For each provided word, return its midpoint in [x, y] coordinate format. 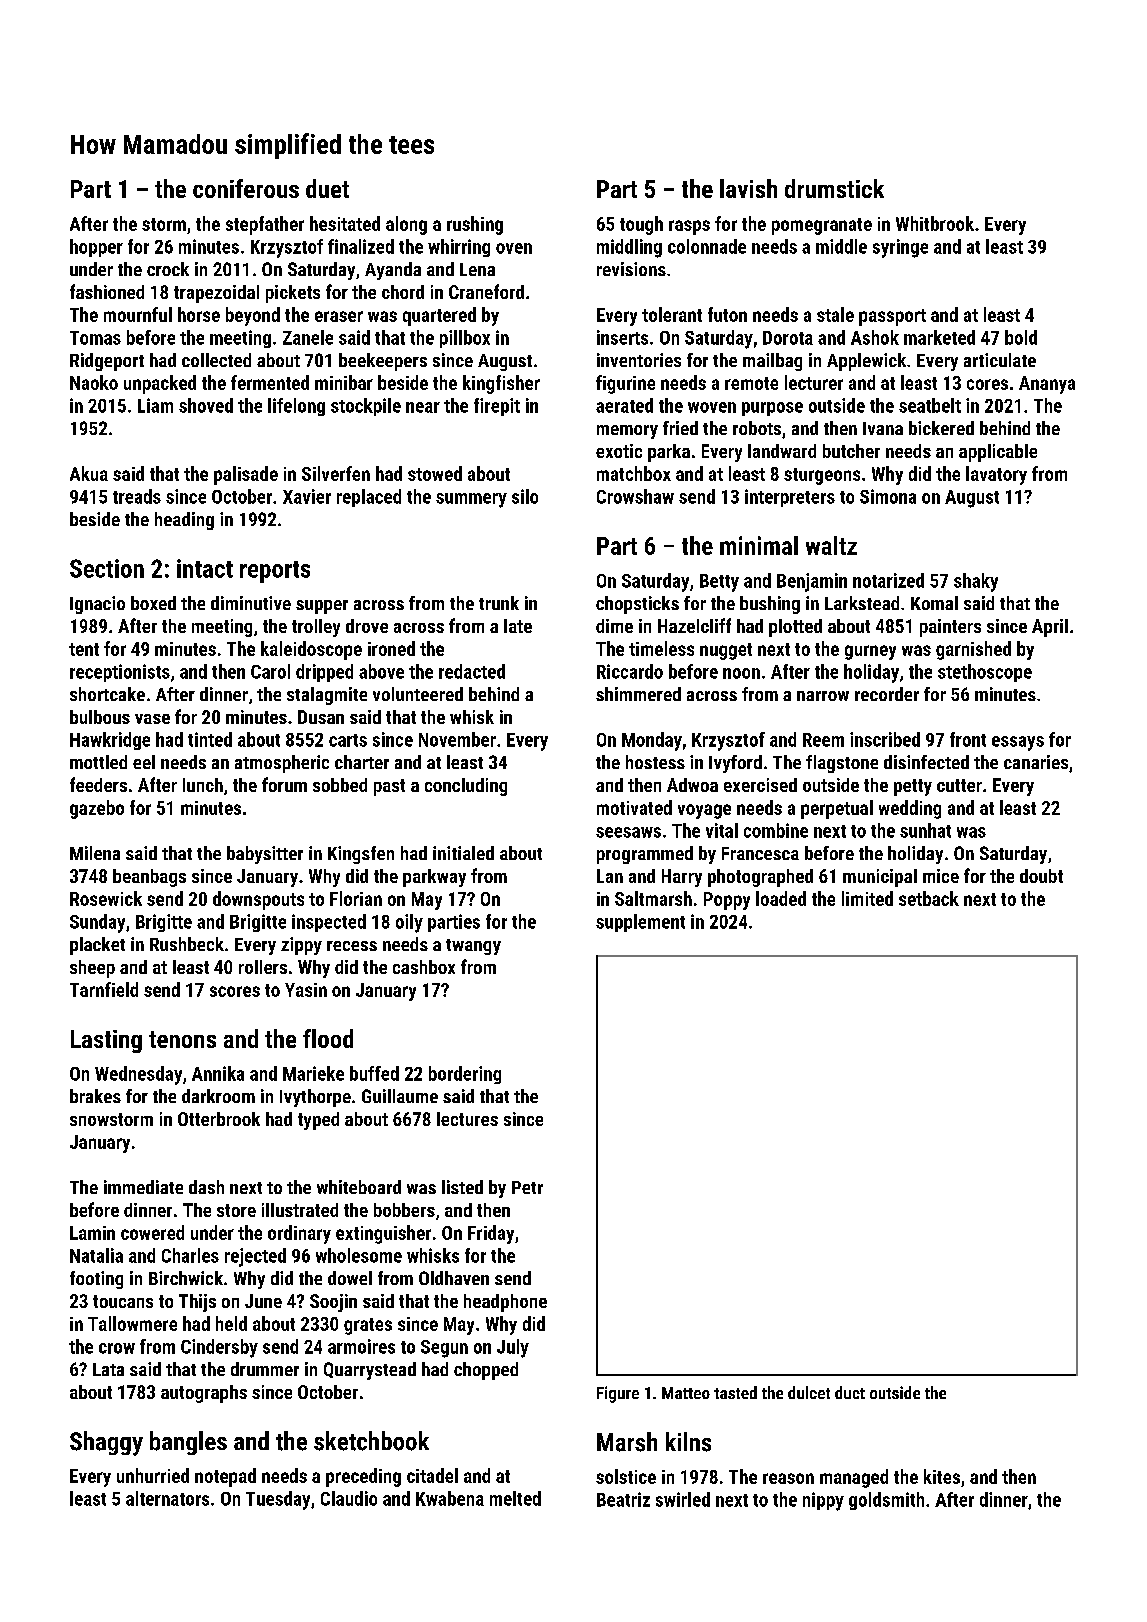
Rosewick [106, 898]
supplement [640, 923]
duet [327, 188]
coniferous [246, 188]
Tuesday [278, 1500]
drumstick [834, 188]
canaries [1036, 762]
